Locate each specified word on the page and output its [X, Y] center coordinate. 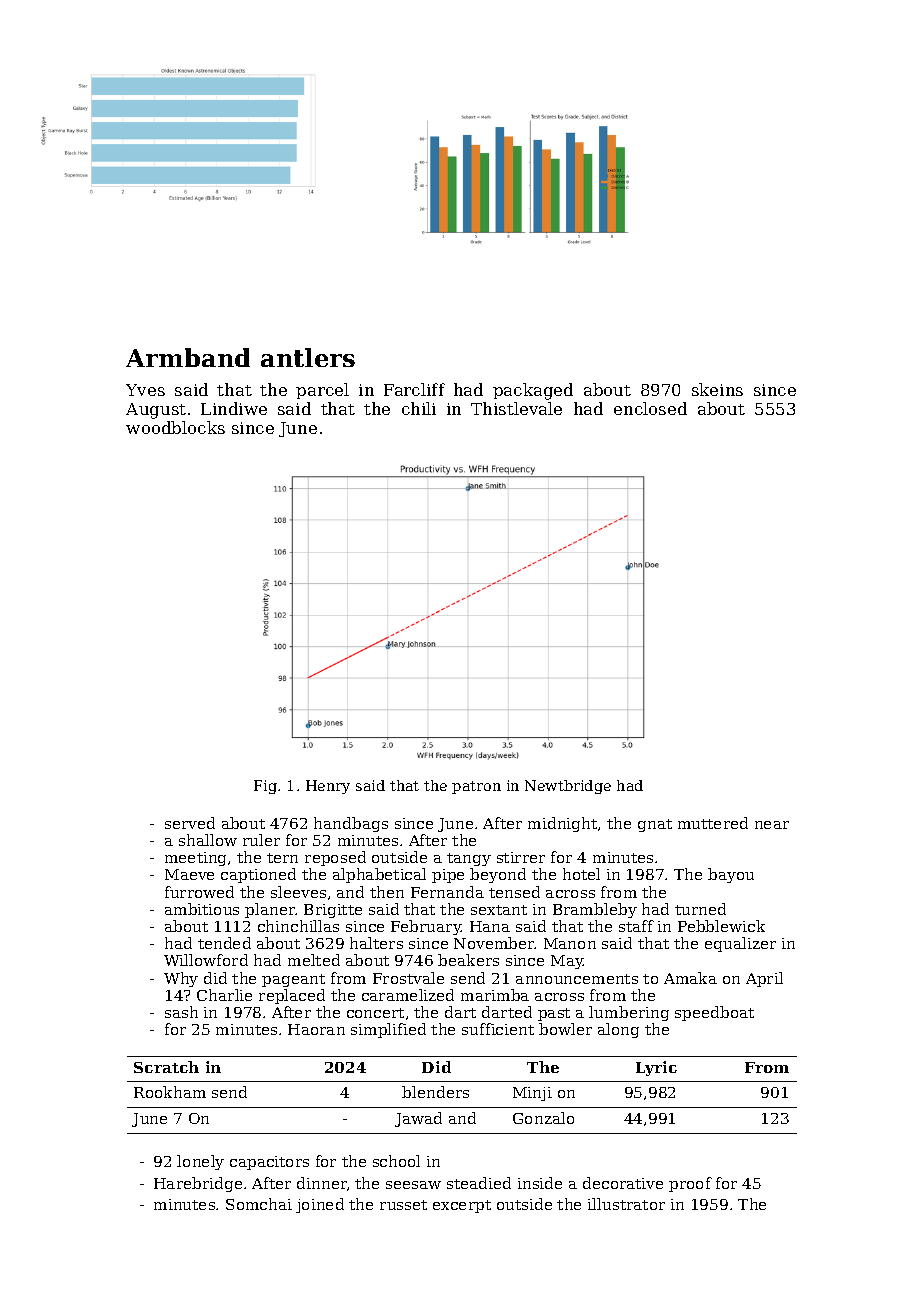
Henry [328, 787]
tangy [469, 859]
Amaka [690, 978]
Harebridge [198, 1184]
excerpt [462, 1206]
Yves [145, 390]
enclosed [650, 408]
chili [419, 408]
